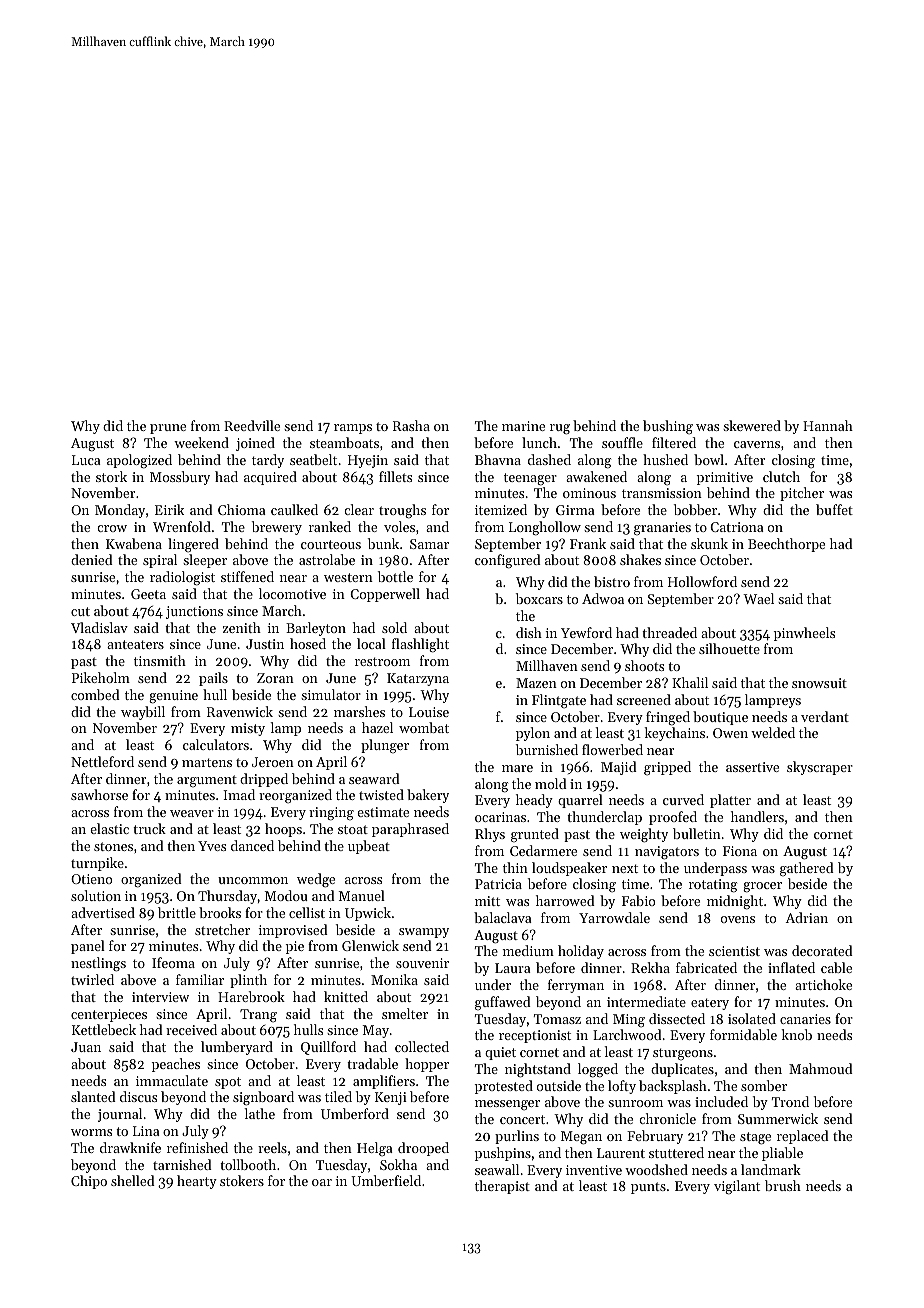 The image size is (924, 1308). Describe the element at coordinates (517, 768) in the page. I see `mare` at that location.
